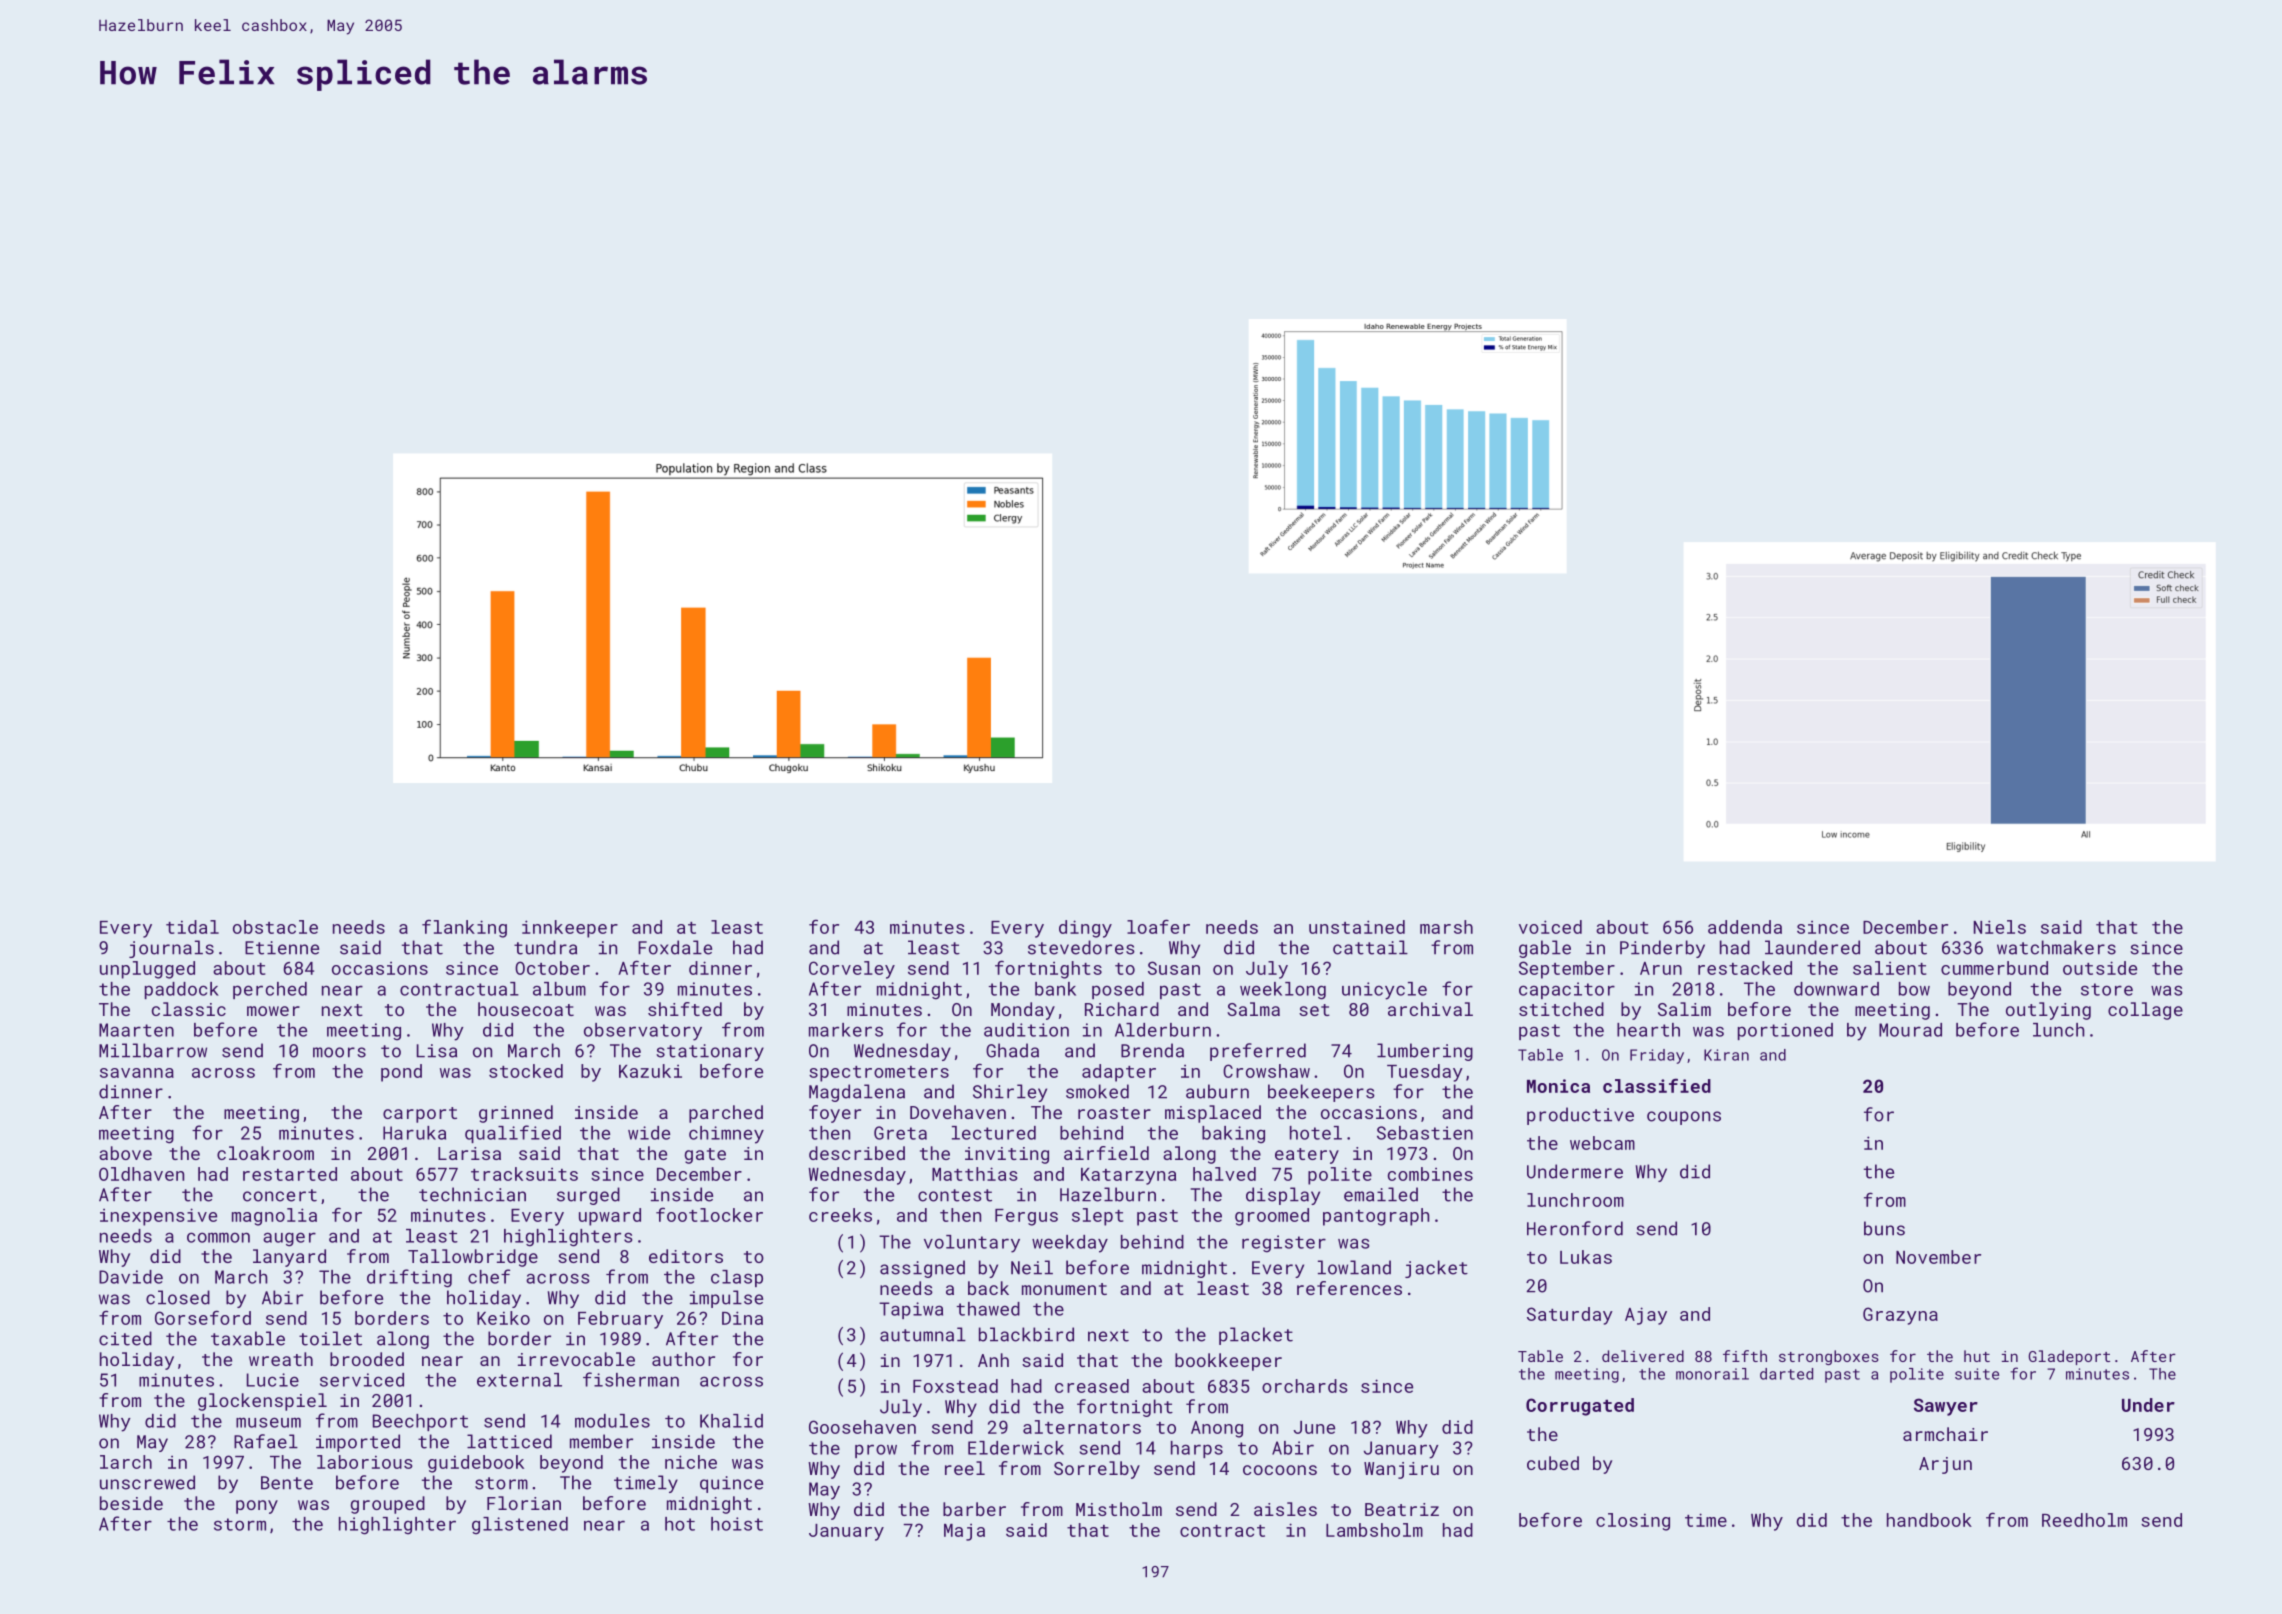 The image size is (2282, 1614). Describe the element at coordinates (975, 1174) in the screenshot. I see `Matthias` at that location.
